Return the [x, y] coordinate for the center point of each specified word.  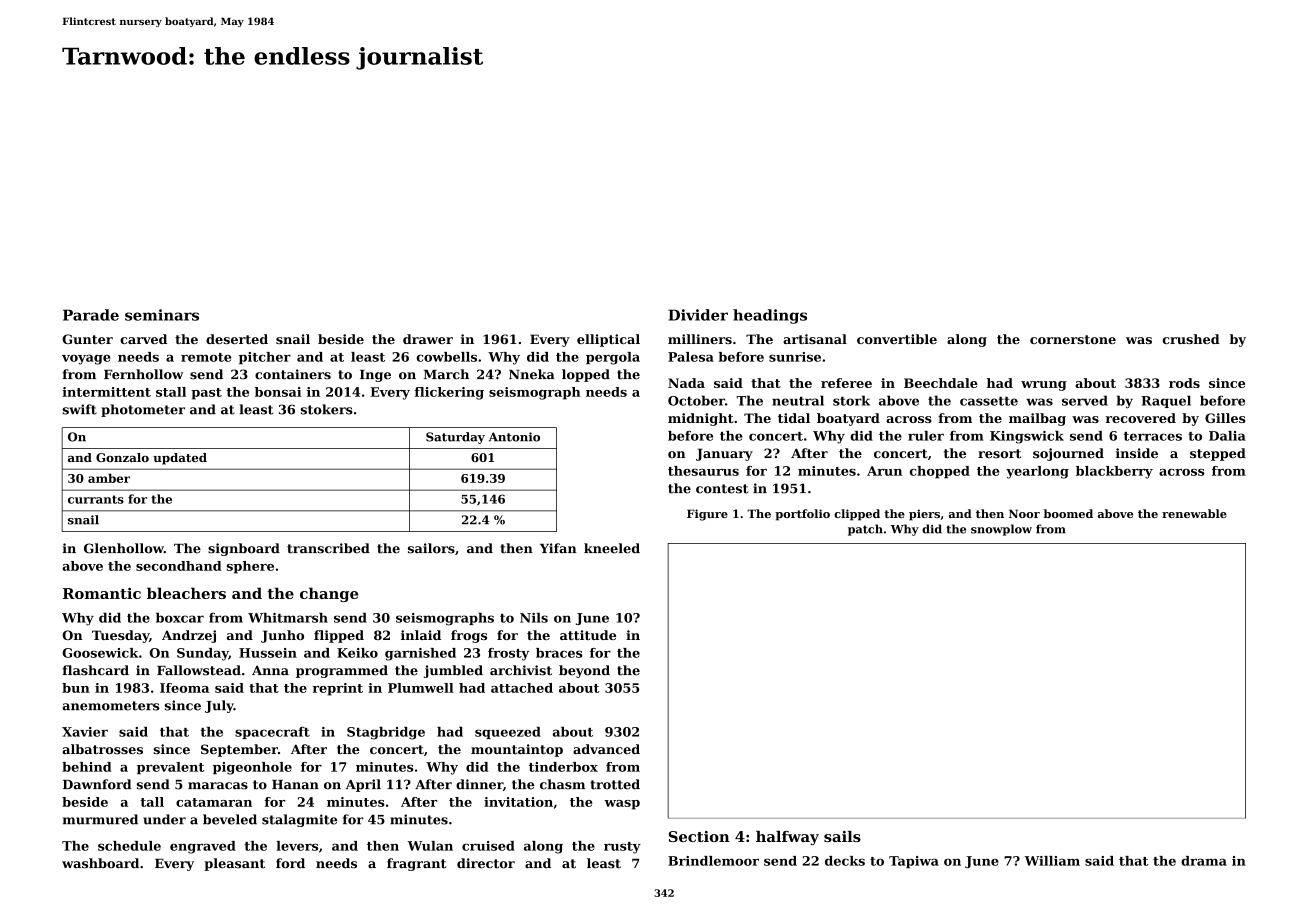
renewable [1194, 513]
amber [109, 478]
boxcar [180, 617]
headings [770, 316]
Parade [91, 315]
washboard [100, 863]
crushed [1191, 339]
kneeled [612, 548]
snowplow [1001, 530]
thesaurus [703, 471]
